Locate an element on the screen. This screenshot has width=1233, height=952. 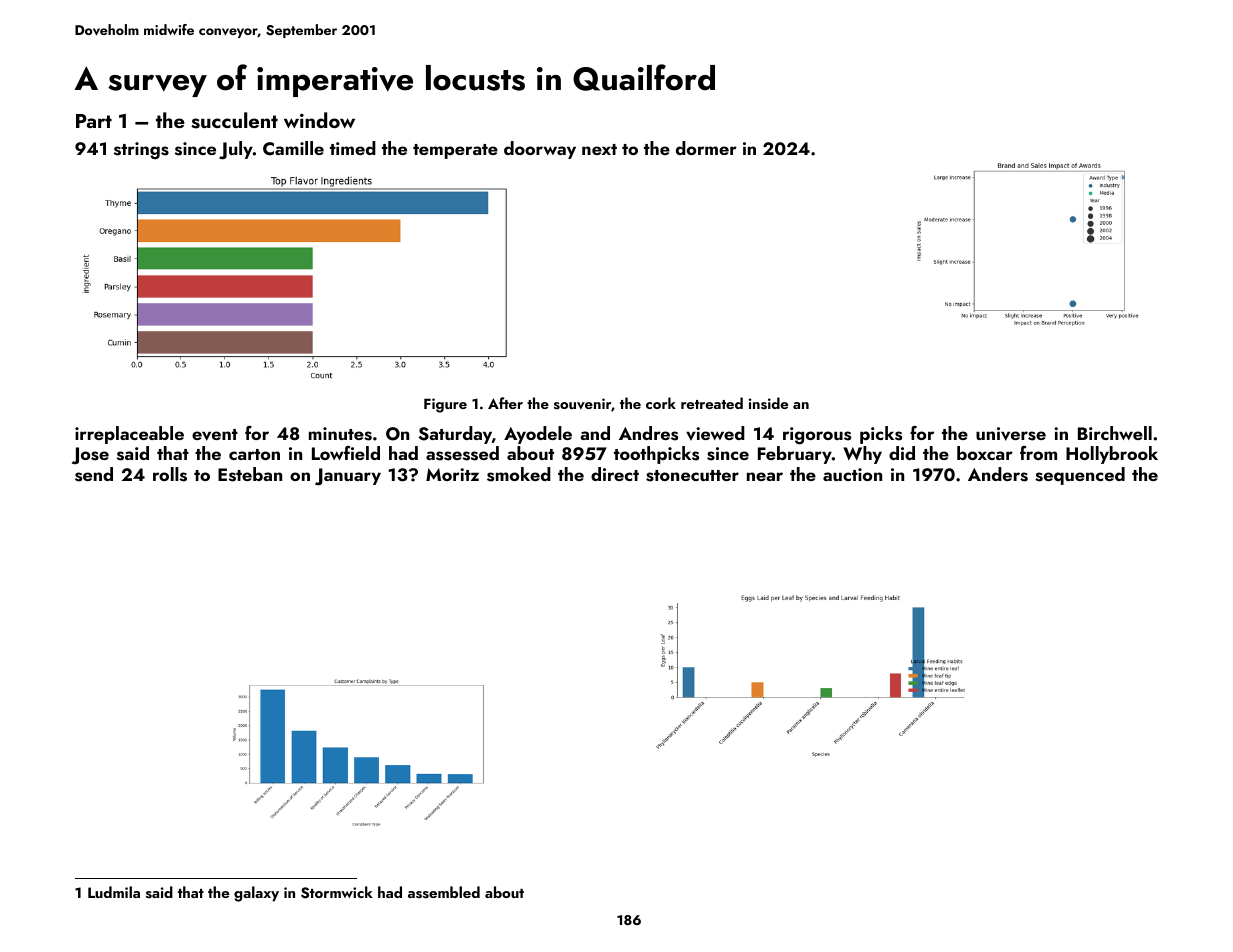
After is located at coordinates (505, 403).
